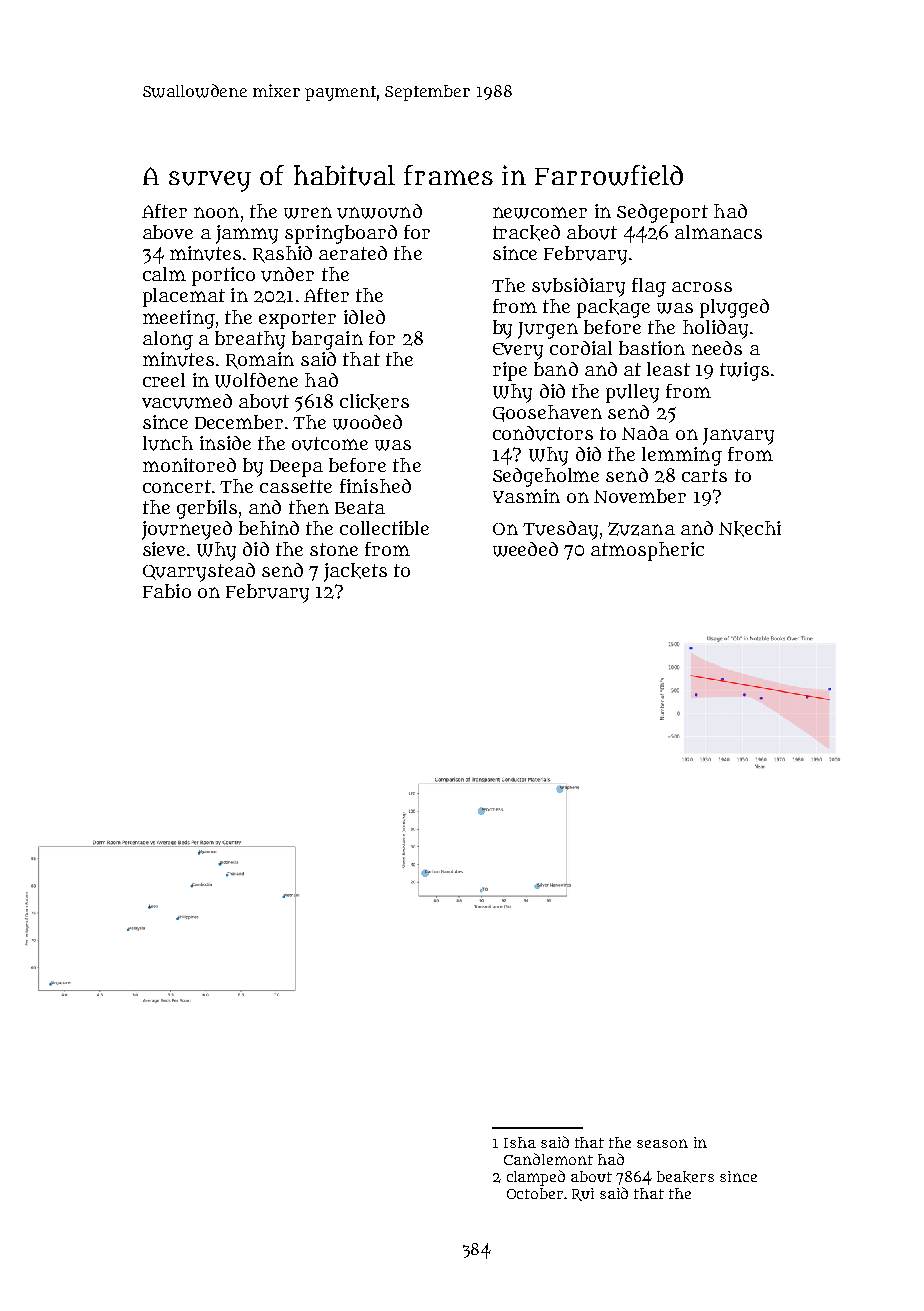  I want to click on Isha, so click(520, 1142).
